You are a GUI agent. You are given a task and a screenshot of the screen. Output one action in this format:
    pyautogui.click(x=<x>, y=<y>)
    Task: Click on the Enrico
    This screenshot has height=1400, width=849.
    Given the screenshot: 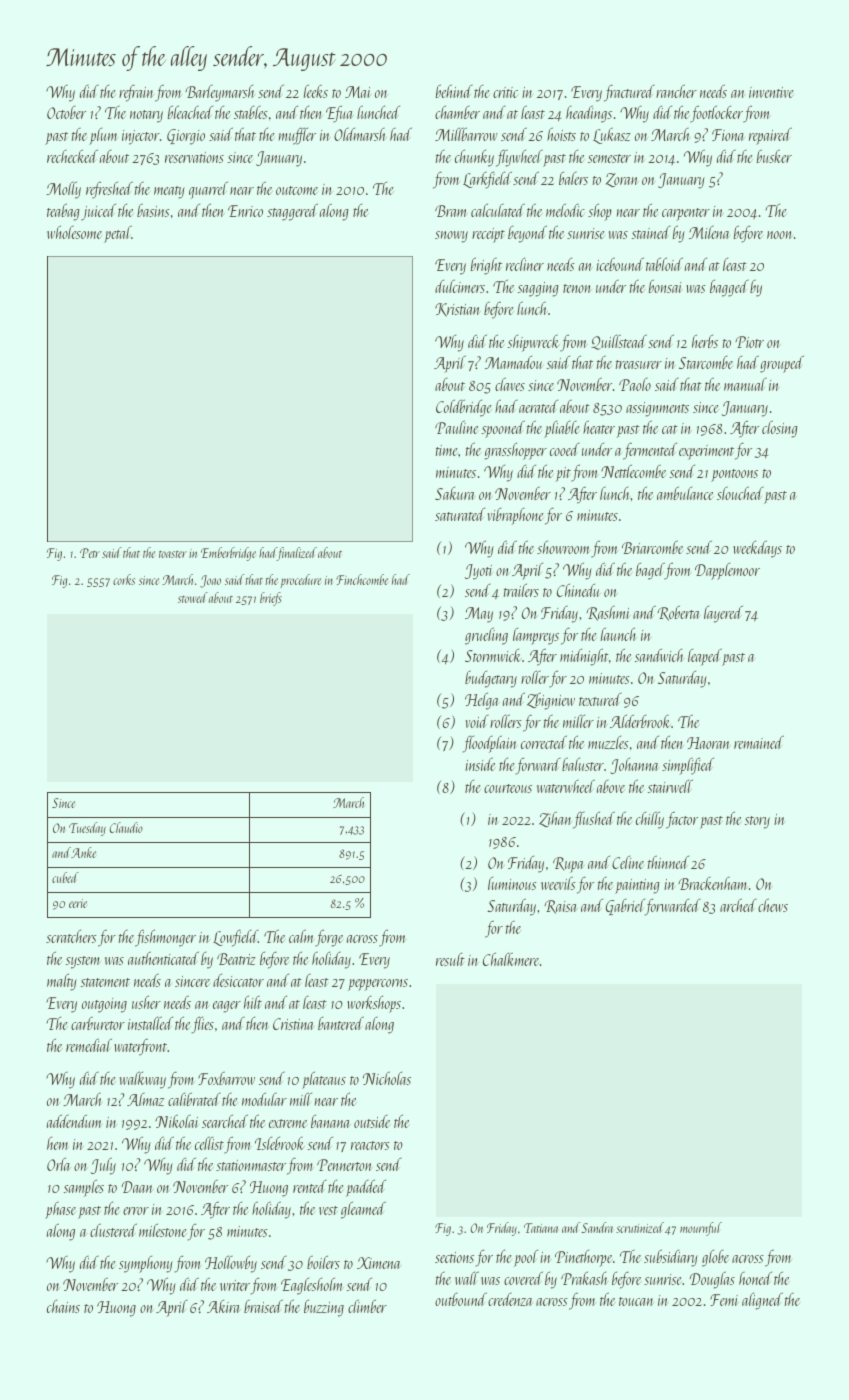 What is the action you would take?
    pyautogui.click(x=245, y=211)
